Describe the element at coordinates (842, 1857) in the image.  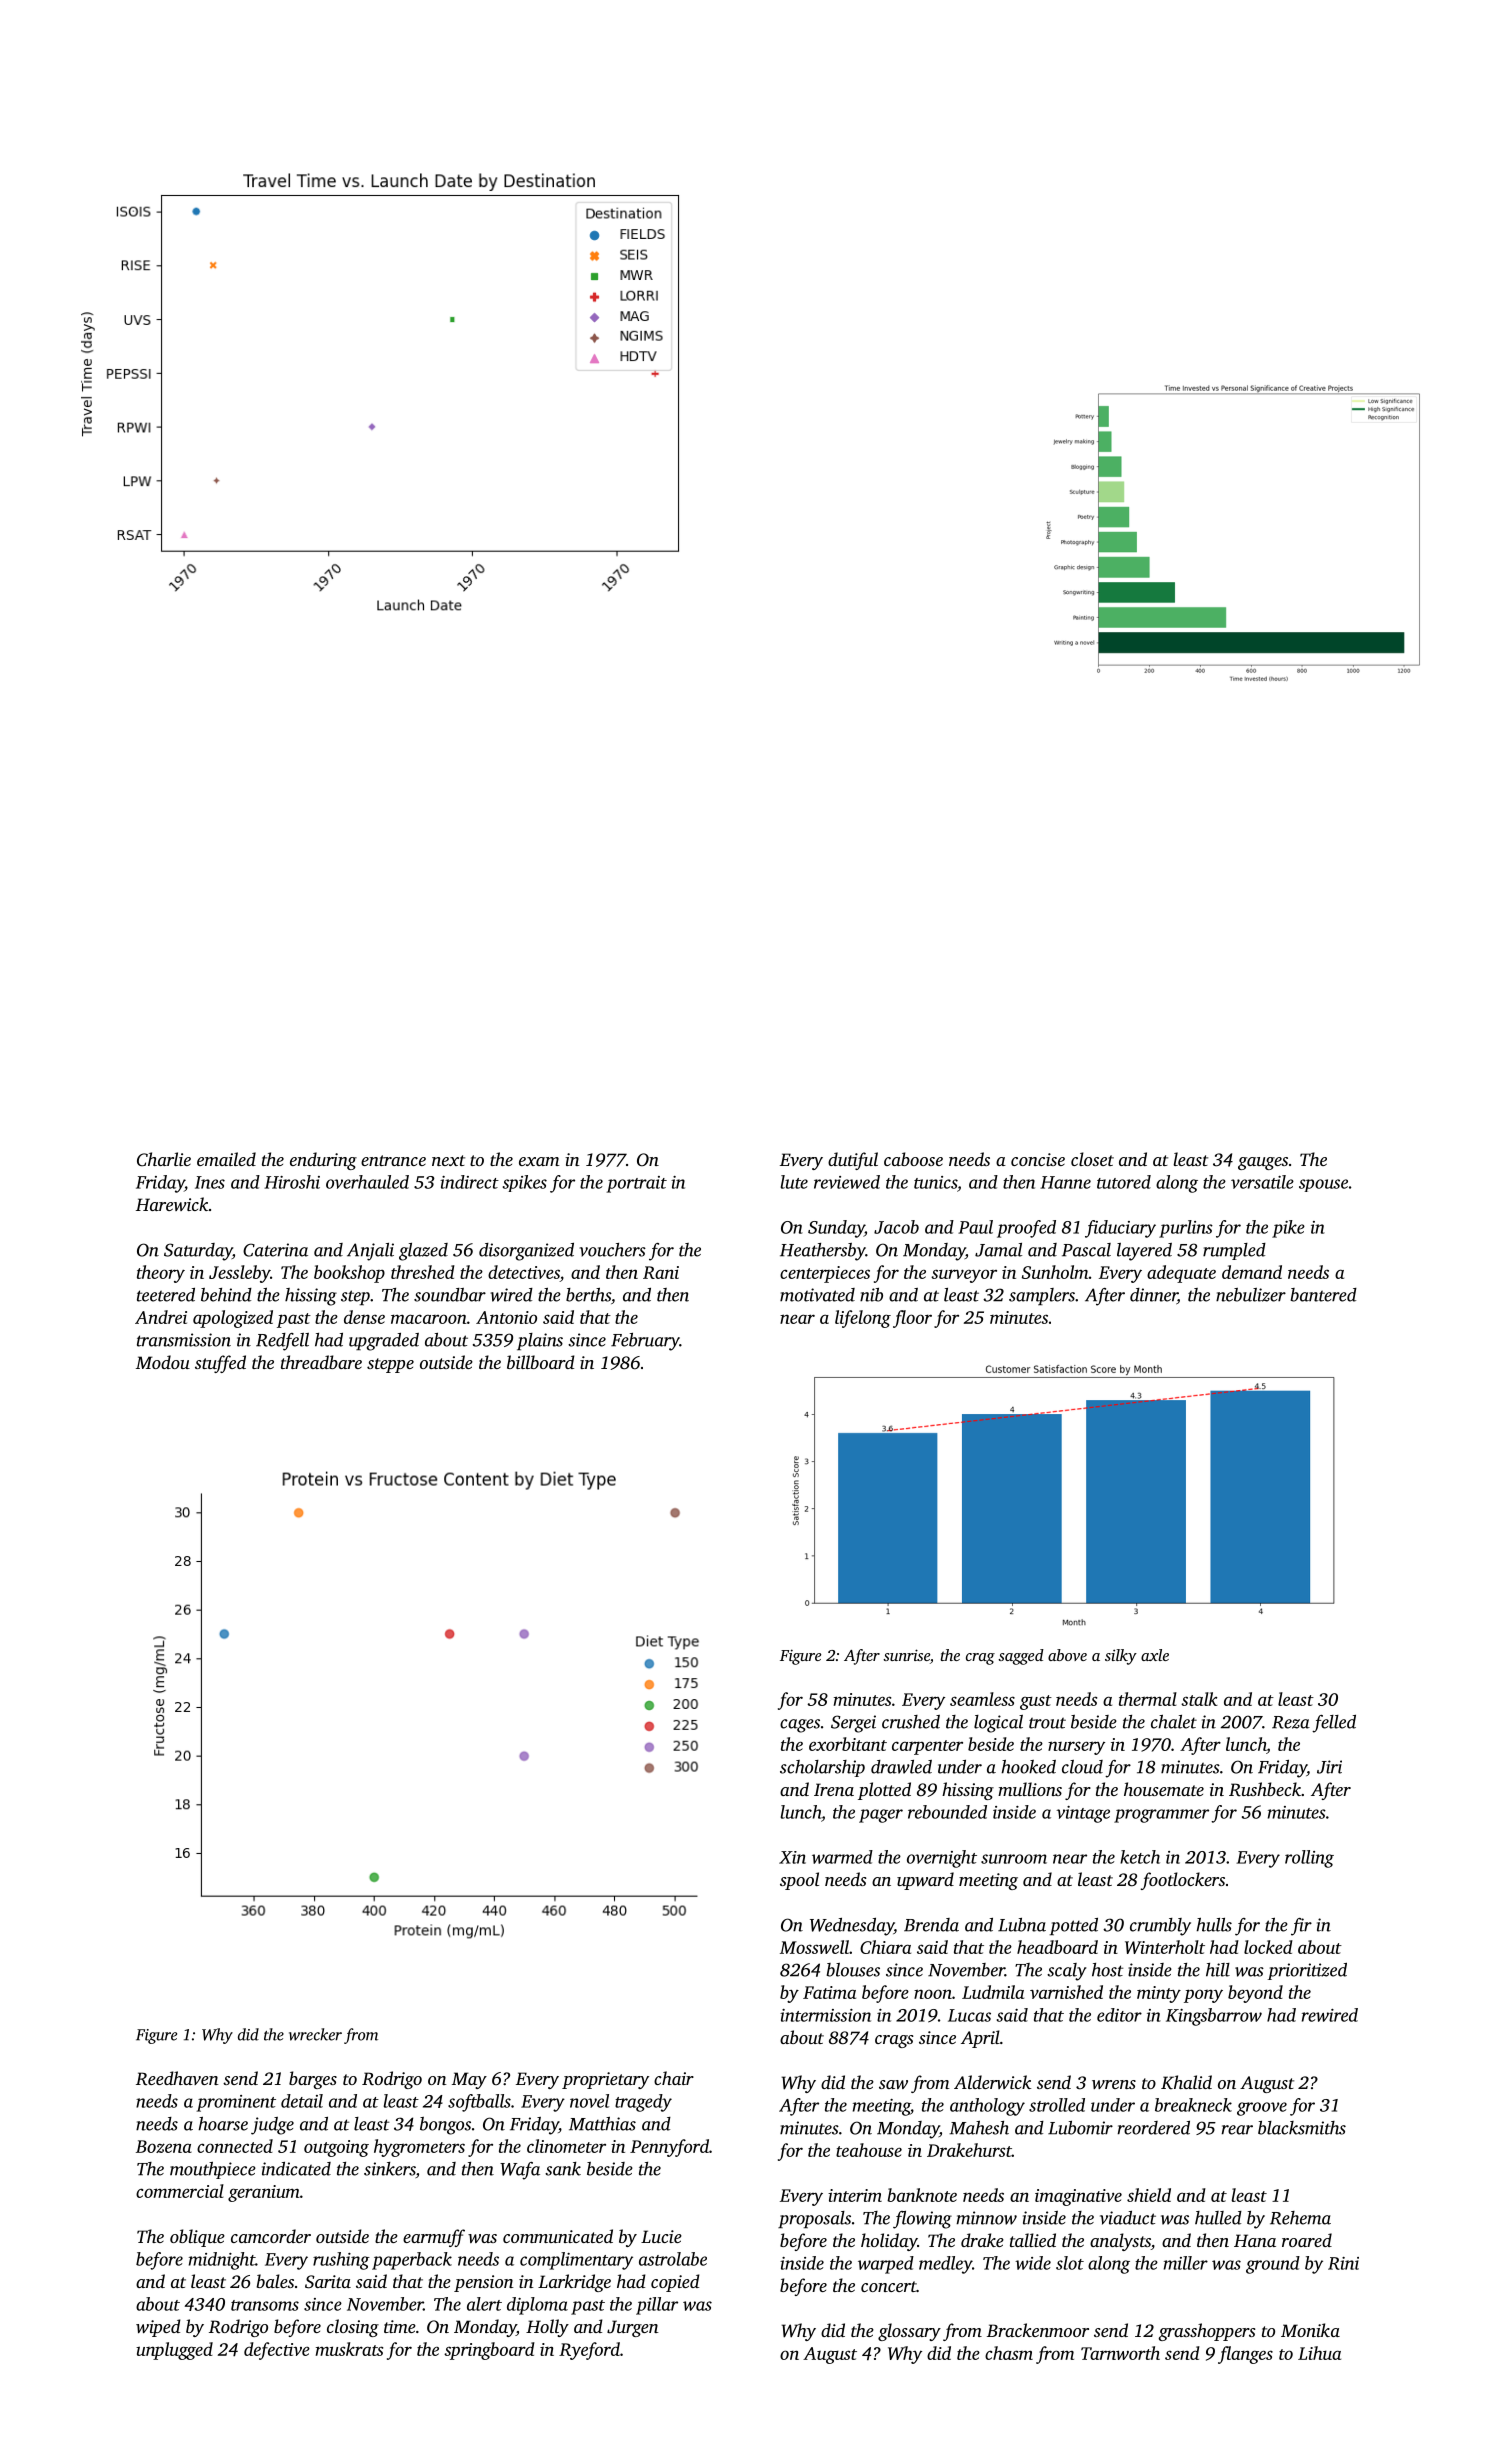
I see `warmed` at that location.
